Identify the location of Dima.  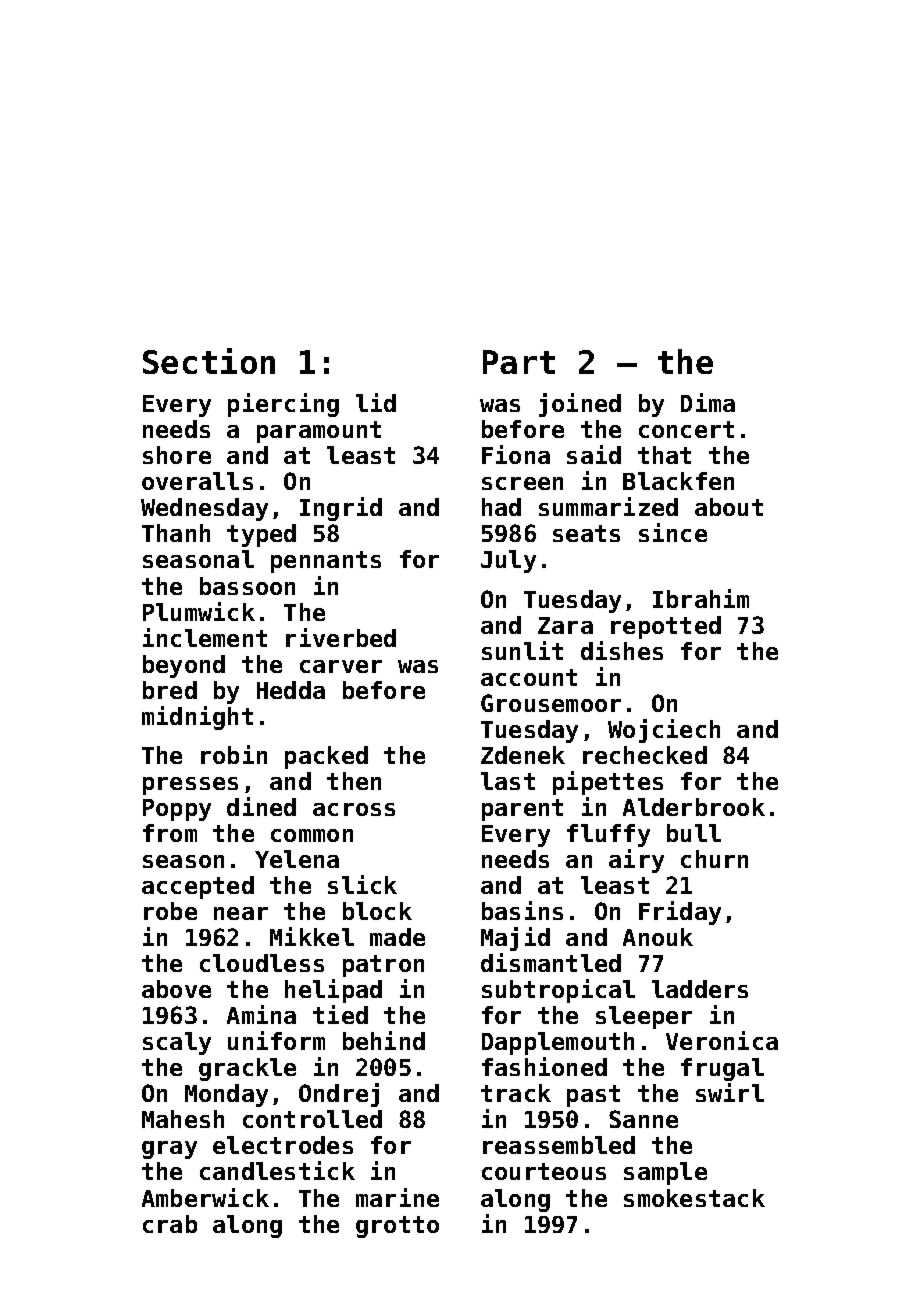
(708, 402).
